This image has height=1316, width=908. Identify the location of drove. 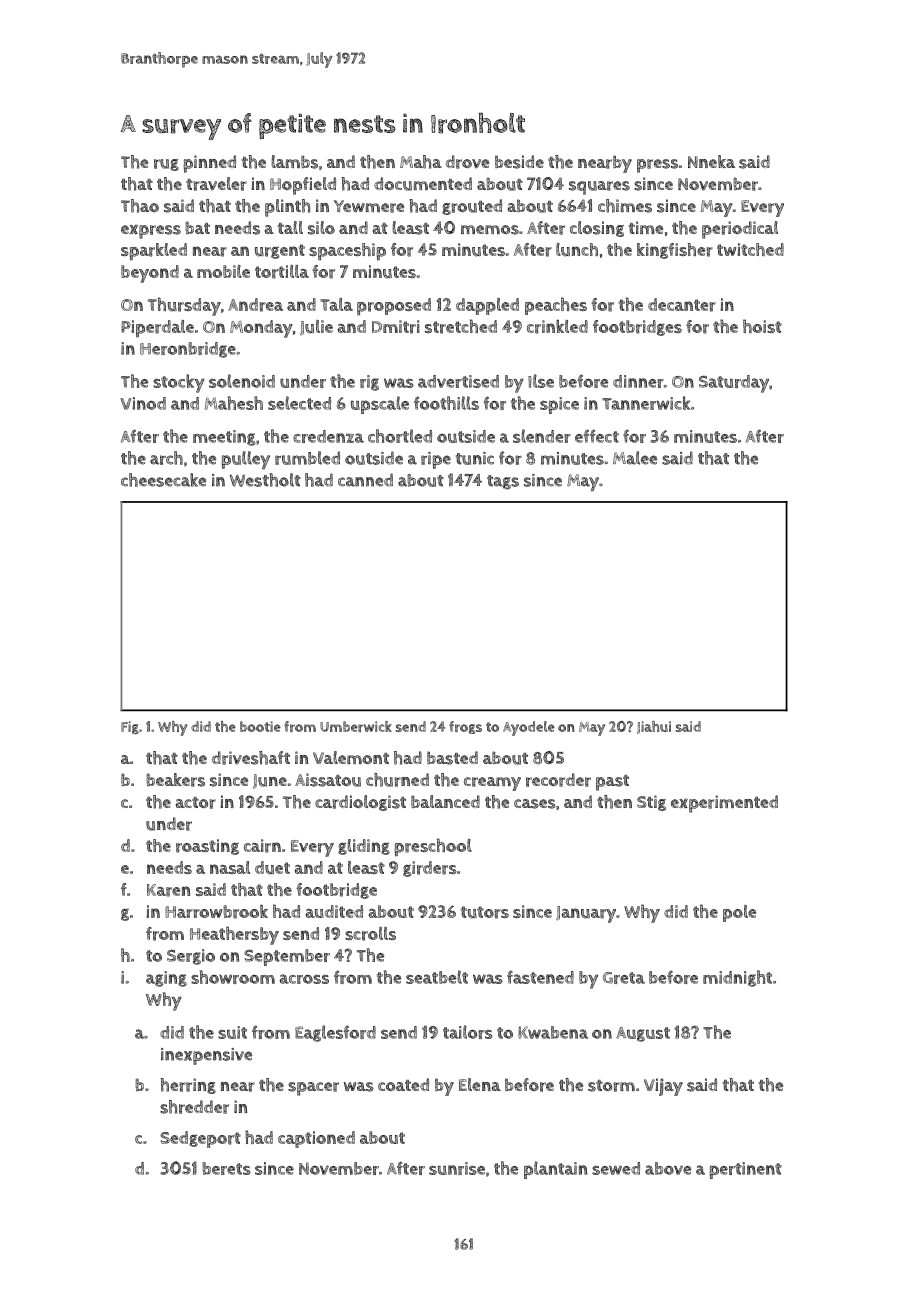
(467, 162).
